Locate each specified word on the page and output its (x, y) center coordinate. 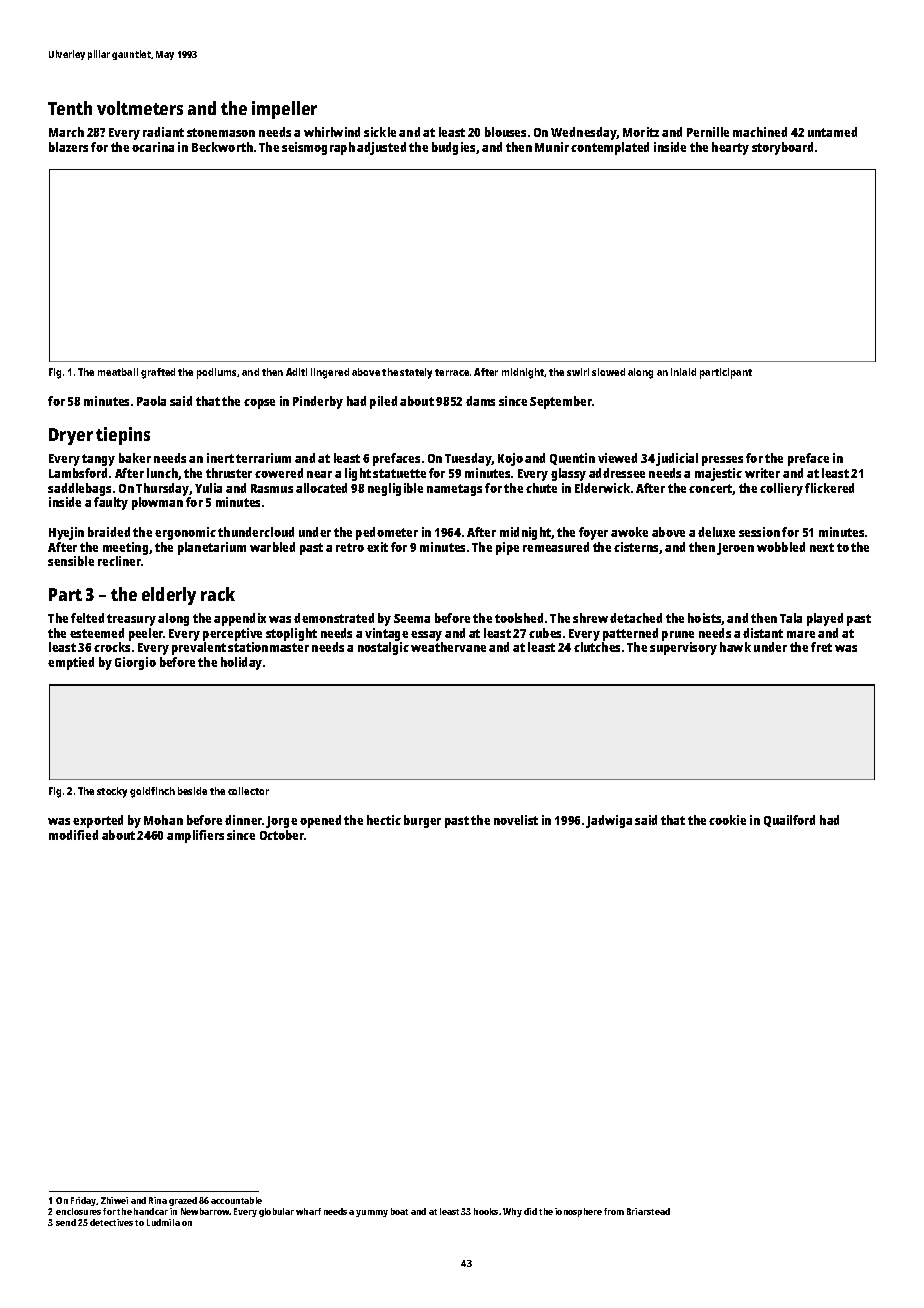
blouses (505, 132)
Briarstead (648, 1211)
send (66, 1222)
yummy (372, 1213)
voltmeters (140, 108)
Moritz (641, 132)
